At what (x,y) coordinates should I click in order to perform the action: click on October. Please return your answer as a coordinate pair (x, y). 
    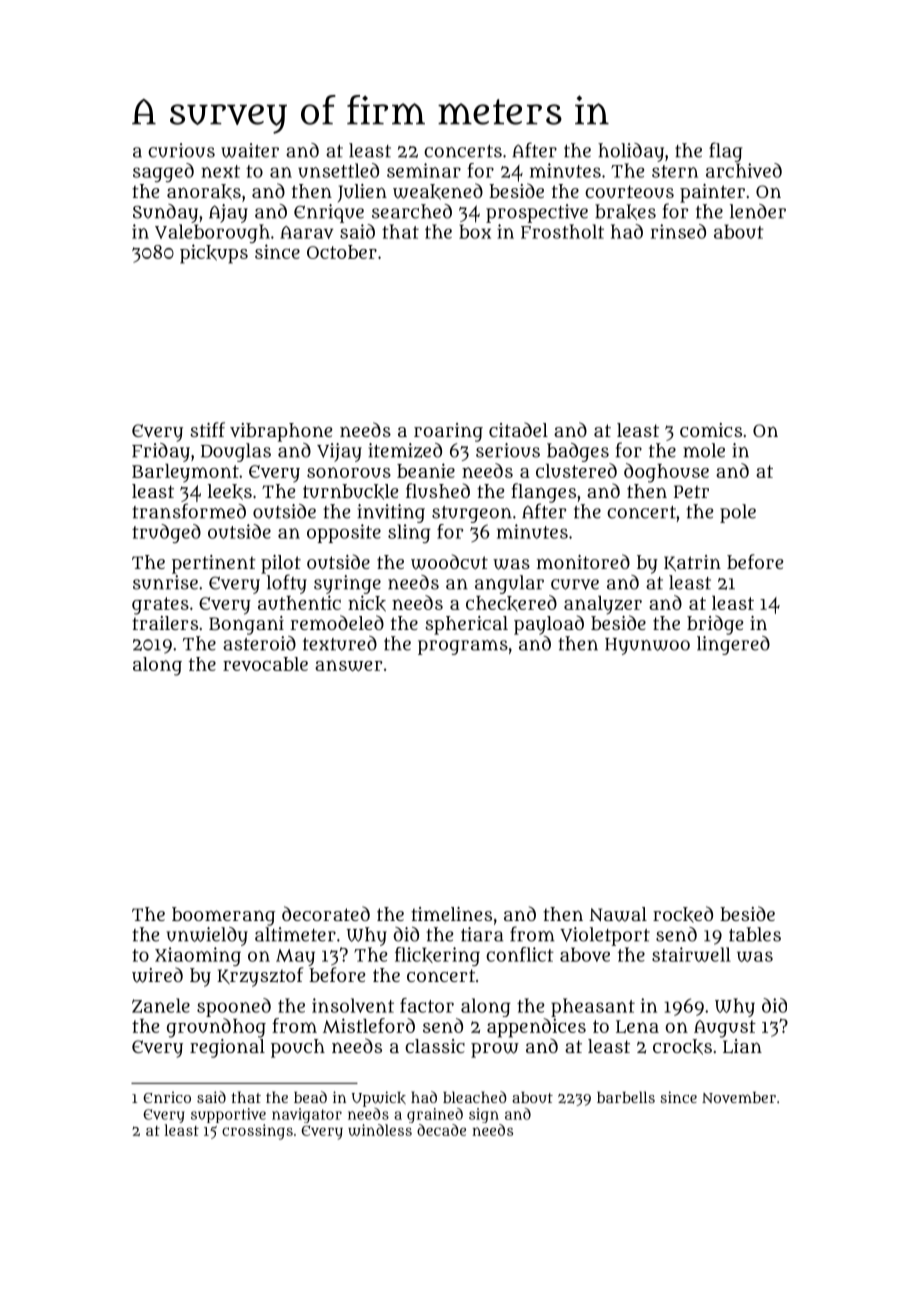
    Looking at the image, I should click on (342, 252).
